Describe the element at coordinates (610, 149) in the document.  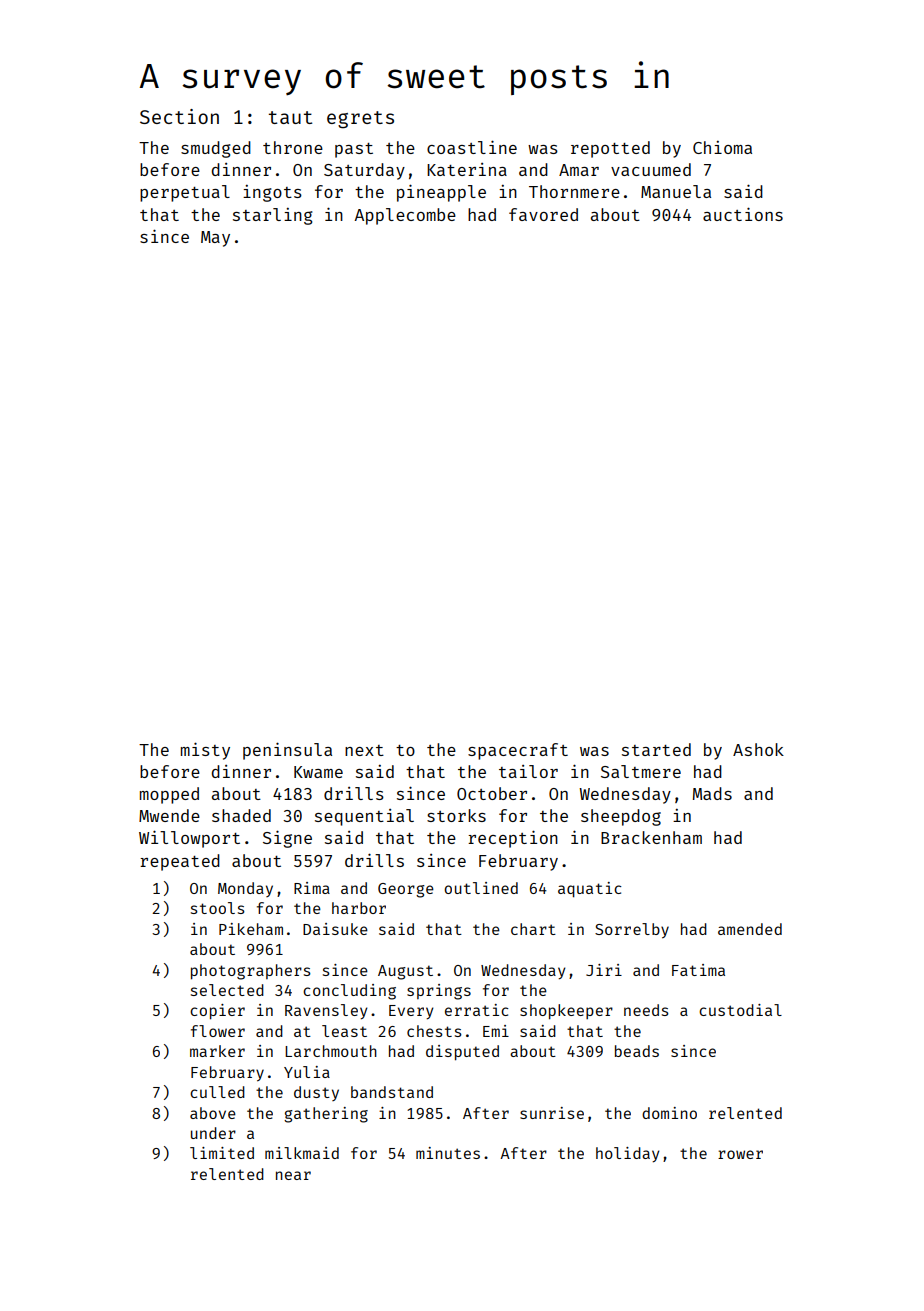
I see `repotted` at that location.
